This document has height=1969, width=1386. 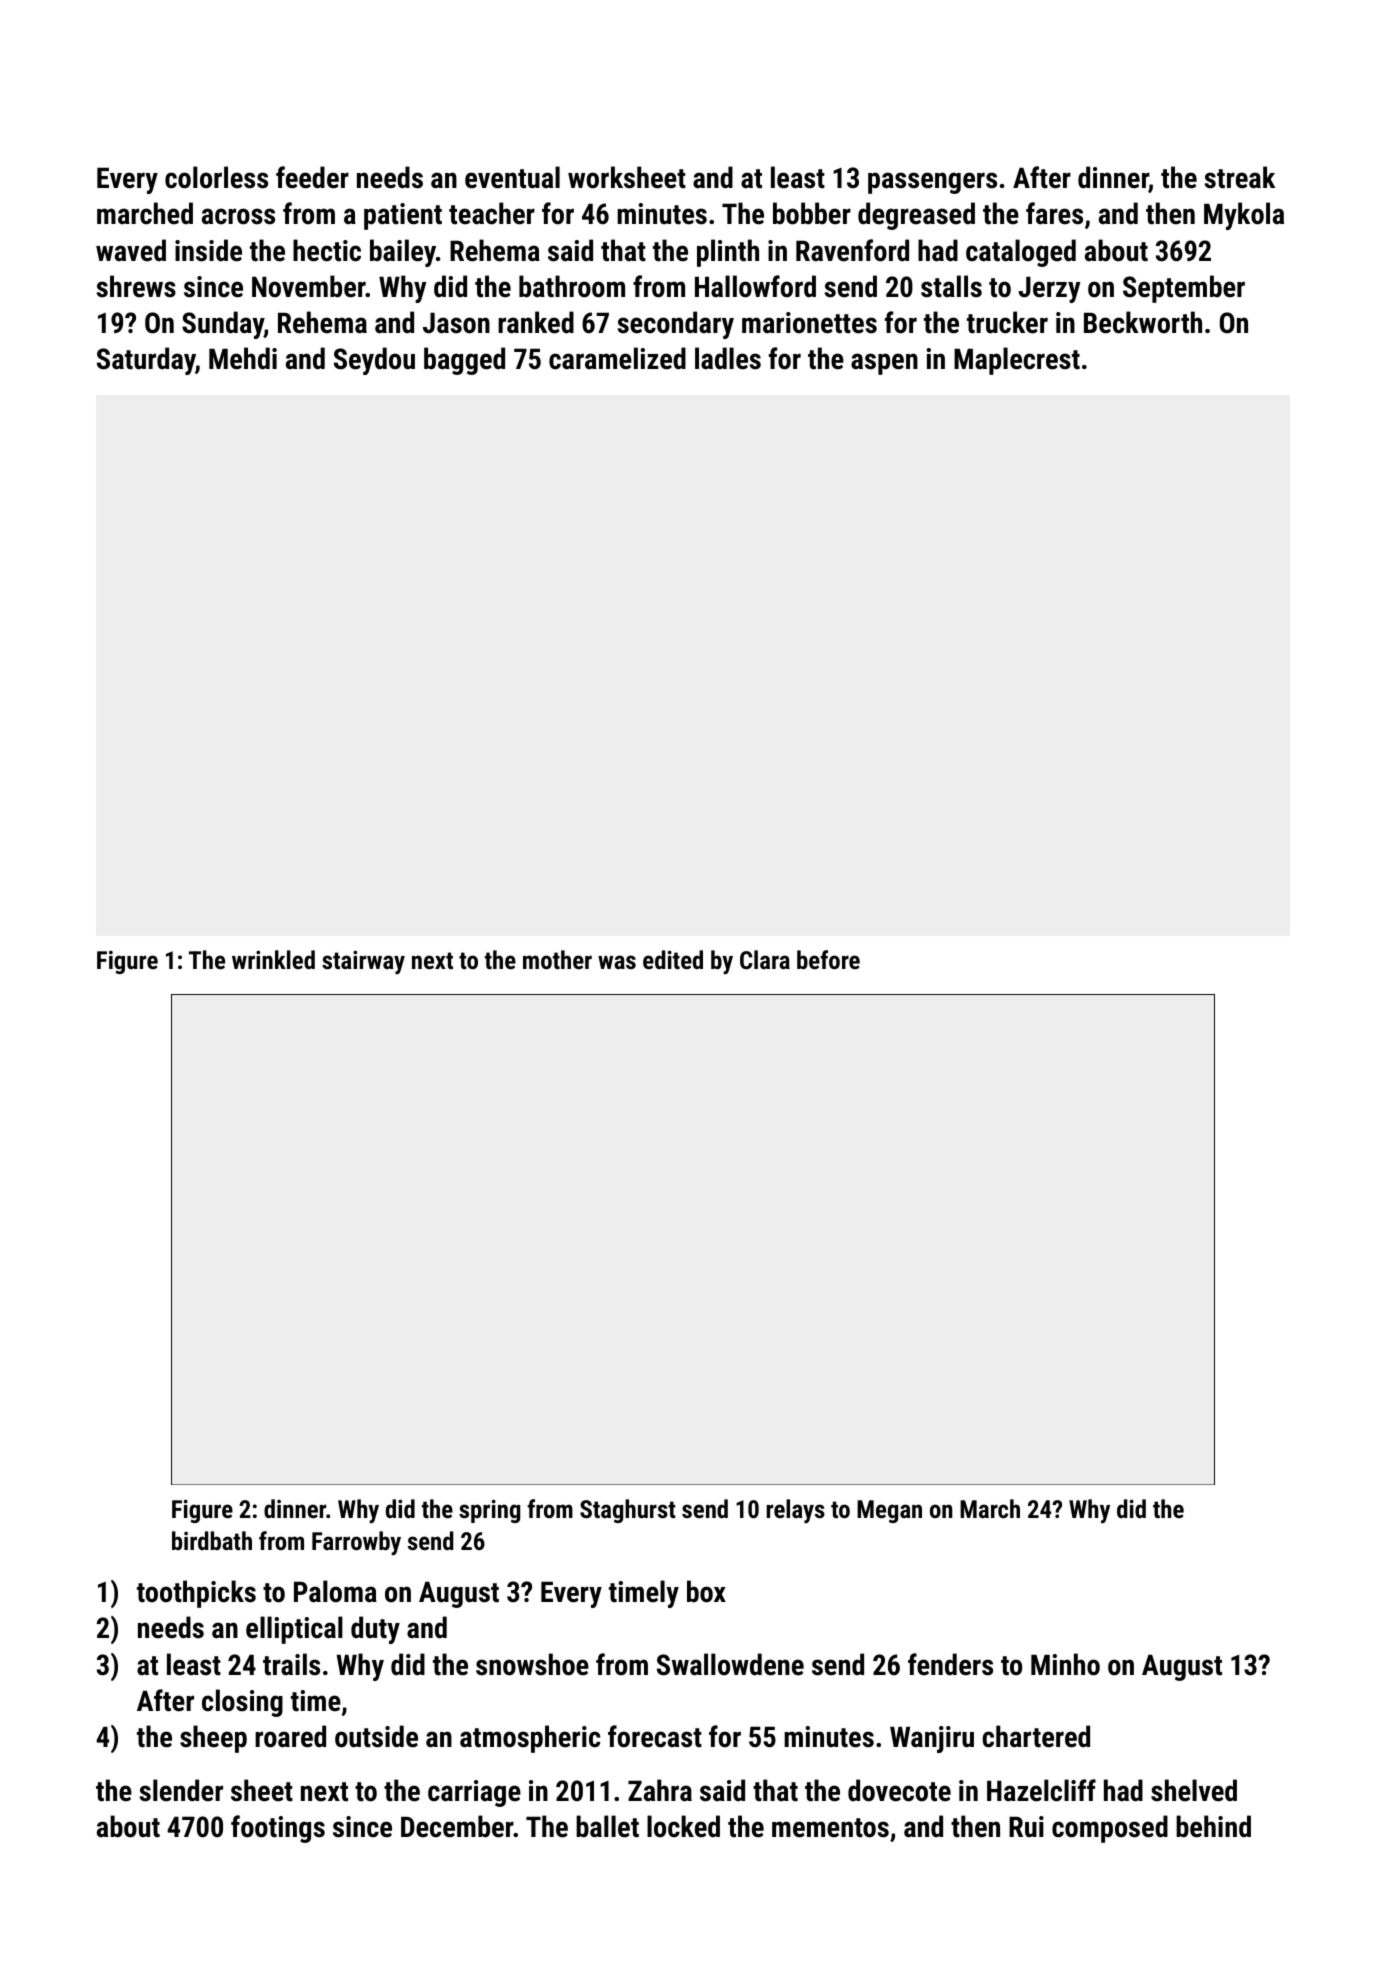 What do you see at coordinates (607, 1826) in the document?
I see `ballet` at bounding box center [607, 1826].
